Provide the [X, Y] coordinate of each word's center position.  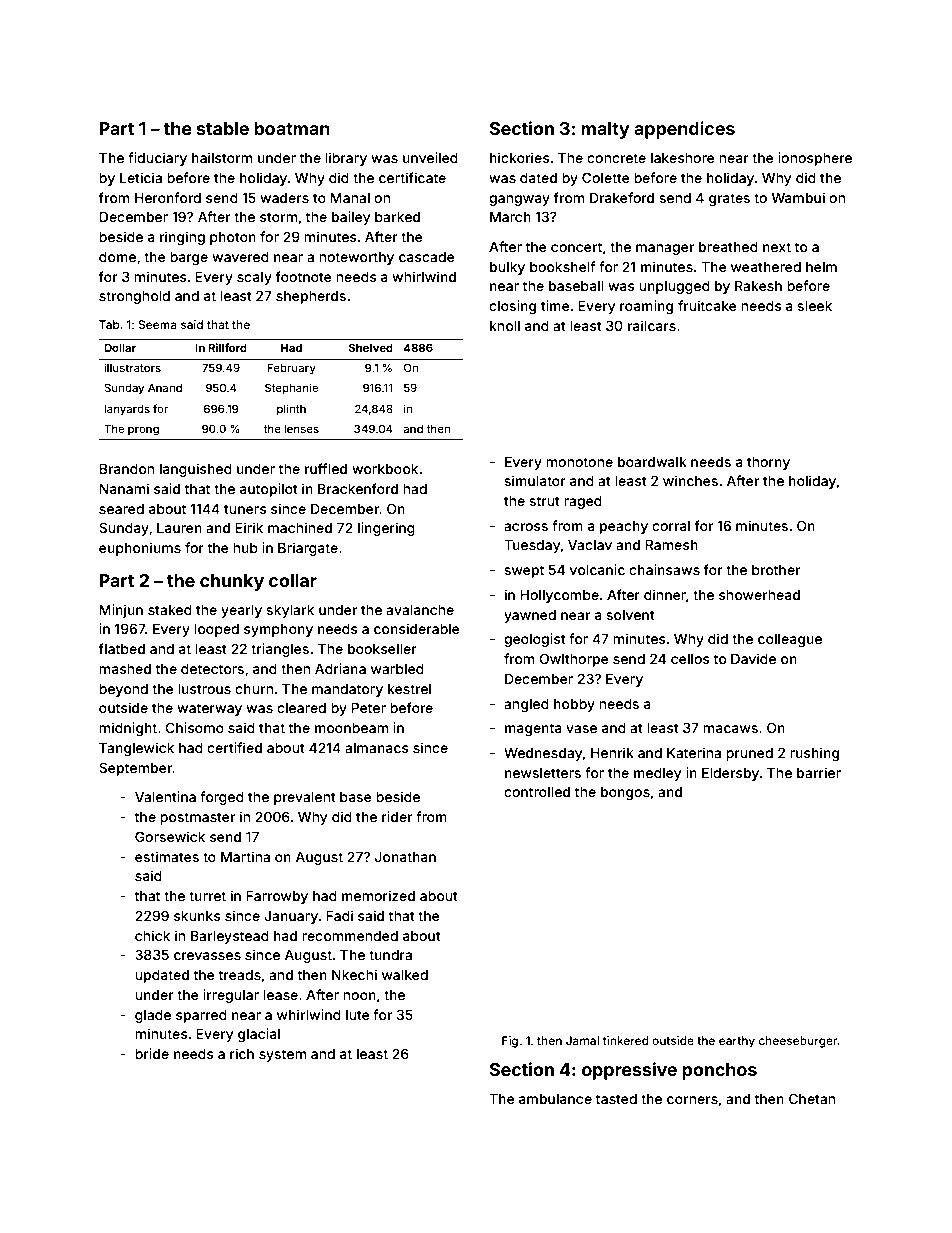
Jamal [582, 1040]
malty [605, 130]
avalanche [420, 610]
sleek [815, 306]
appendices [684, 130]
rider [397, 816]
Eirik [249, 527]
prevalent [305, 798]
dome [117, 257]
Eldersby [730, 774]
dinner [665, 594]
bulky [507, 268]
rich [242, 1053]
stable [223, 128]
